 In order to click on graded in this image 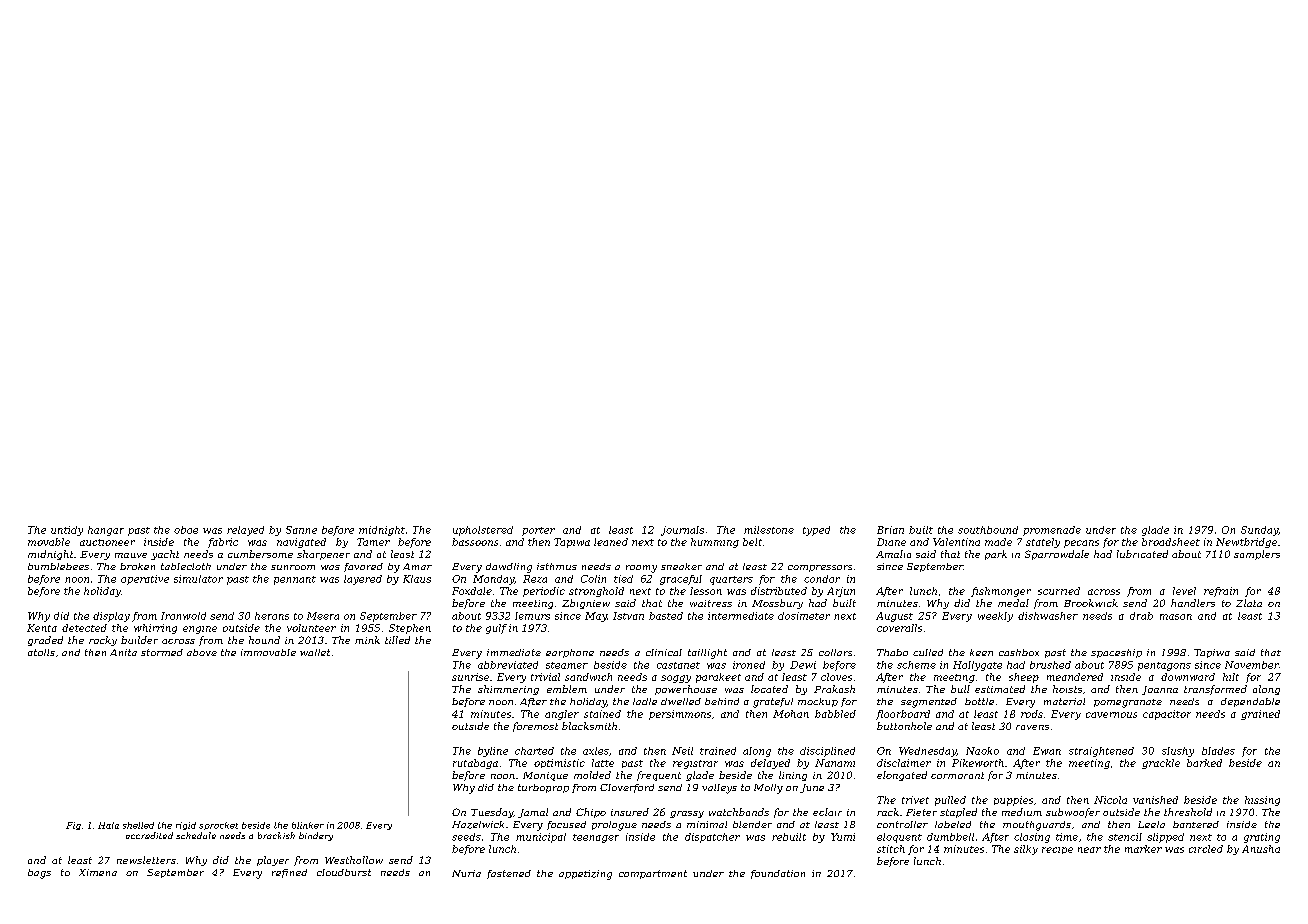, I will do `click(45, 641)`.
